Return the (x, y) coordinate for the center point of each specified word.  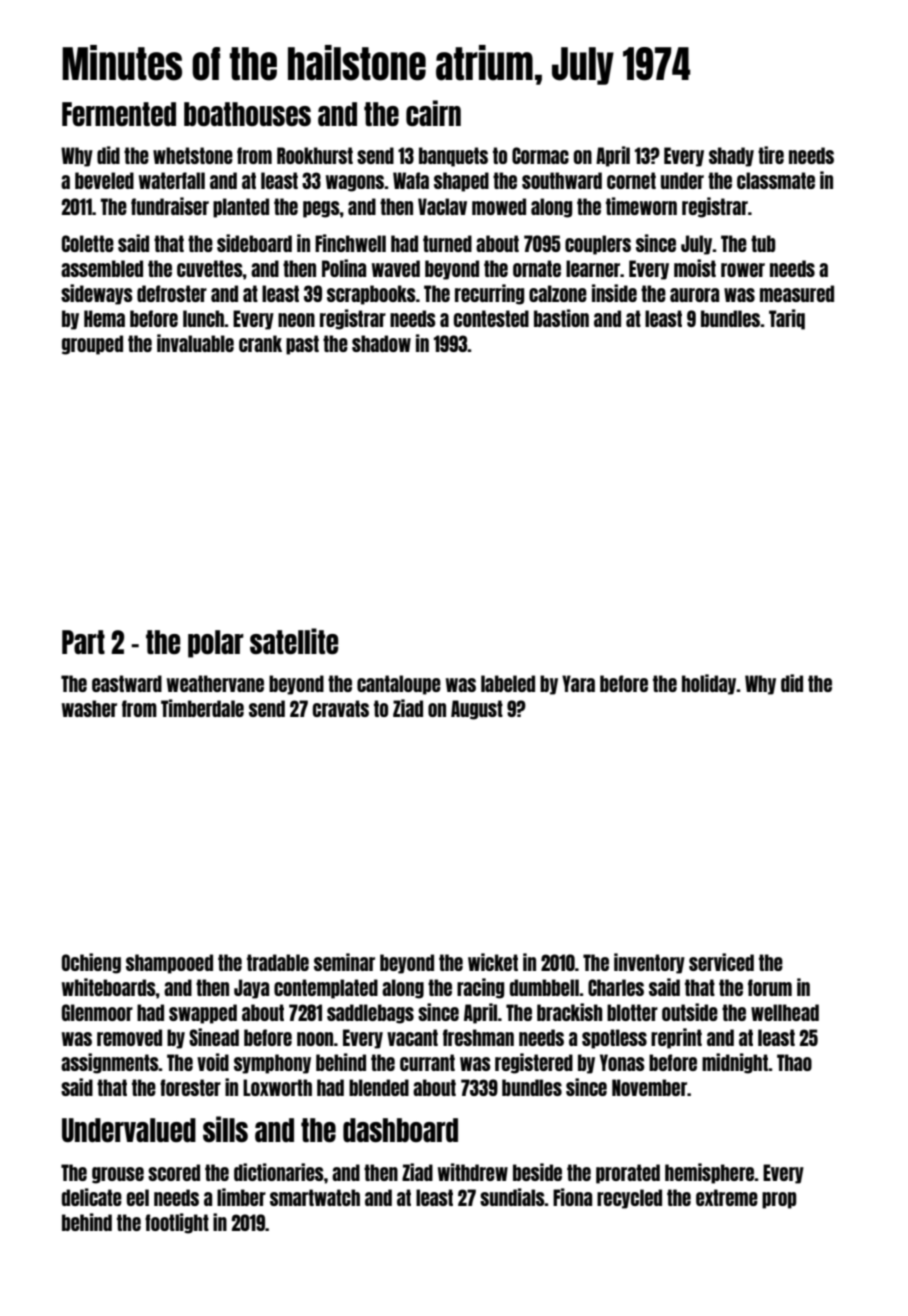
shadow (381, 343)
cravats (341, 708)
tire (771, 155)
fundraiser (170, 206)
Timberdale (202, 708)
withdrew (473, 1172)
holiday (709, 684)
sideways (97, 294)
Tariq (787, 319)
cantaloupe (399, 685)
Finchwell (350, 243)
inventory (649, 963)
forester (190, 1087)
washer (89, 708)
